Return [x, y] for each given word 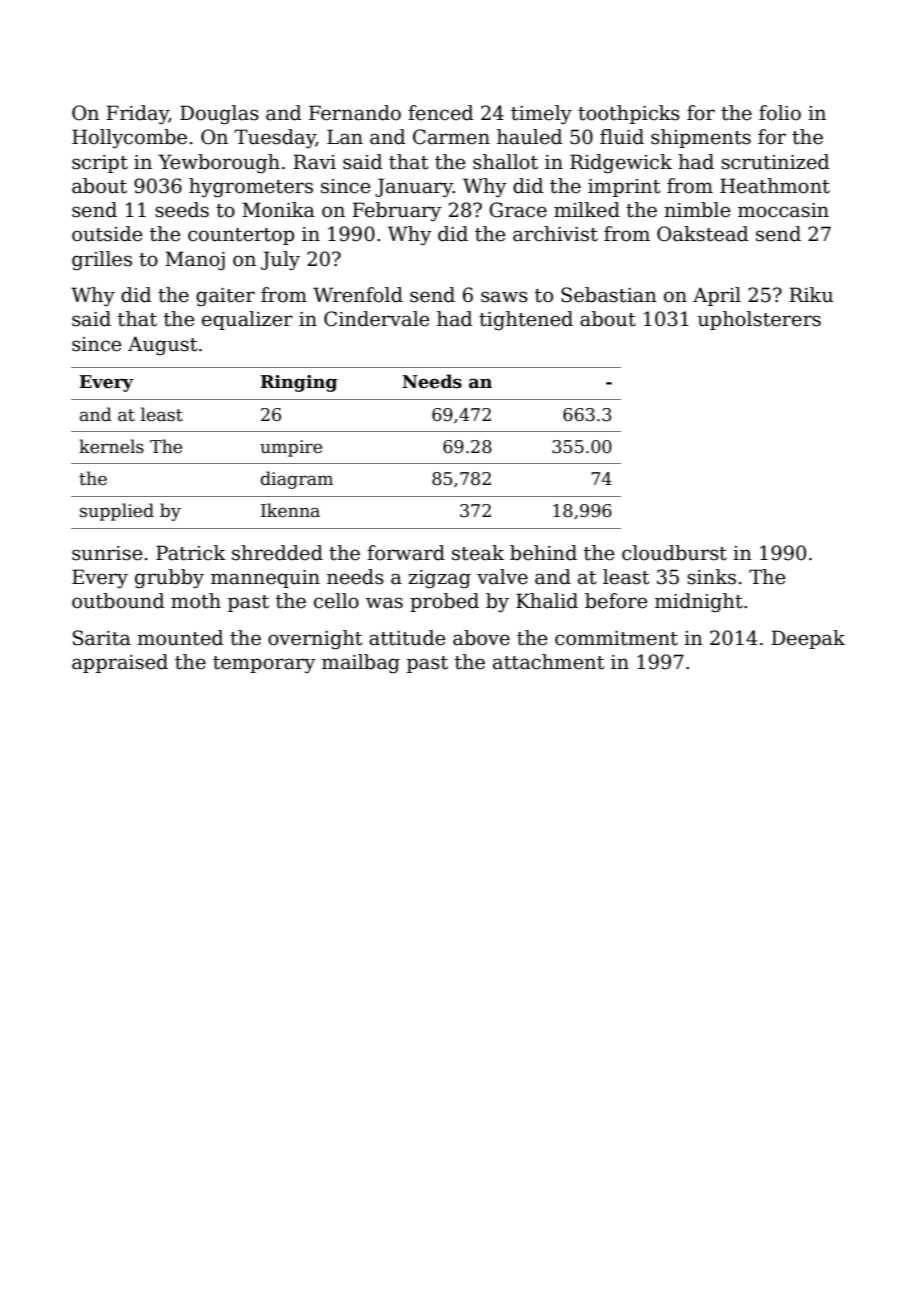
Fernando [355, 113]
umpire [291, 448]
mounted [180, 638]
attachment [549, 662]
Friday [137, 114]
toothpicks [629, 114]
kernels [111, 446]
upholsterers [759, 320]
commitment [616, 638]
